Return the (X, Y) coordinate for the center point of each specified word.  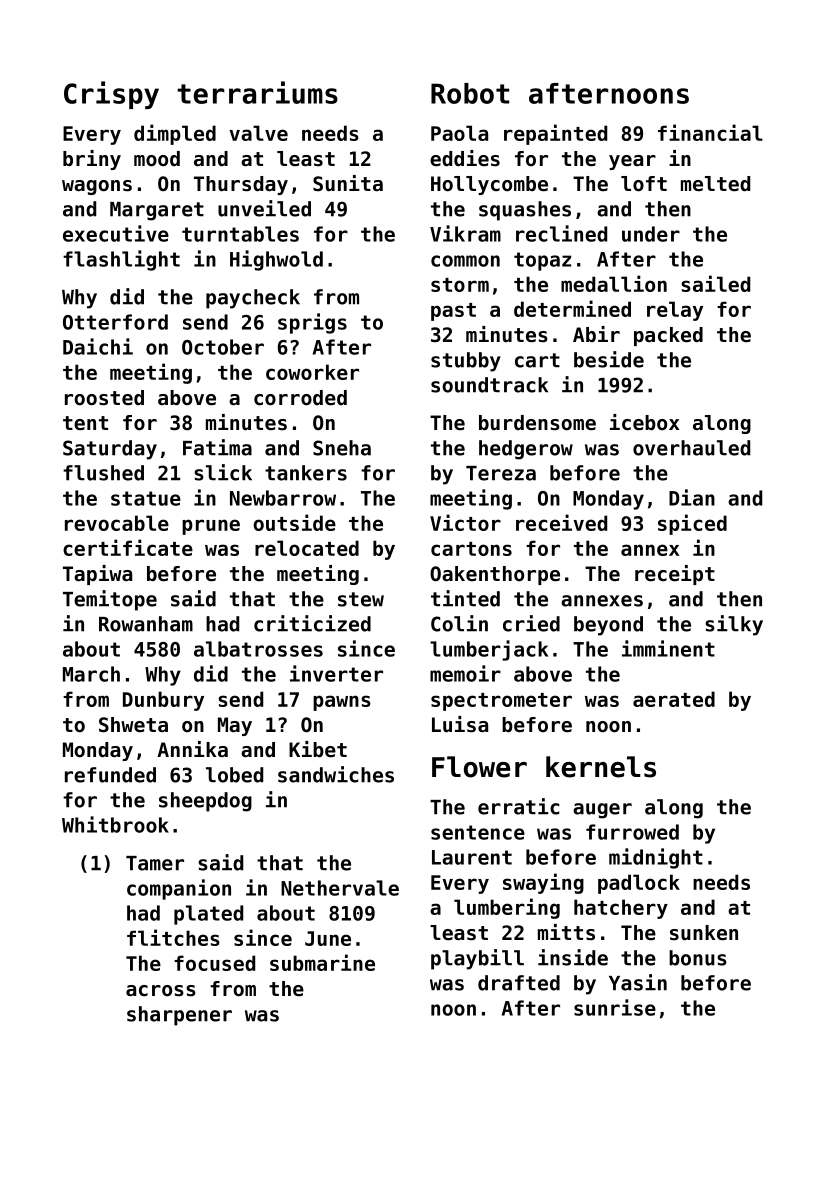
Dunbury (163, 701)
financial (710, 132)
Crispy (111, 95)
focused (214, 963)
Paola (459, 133)
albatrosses (258, 649)
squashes (525, 211)
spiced (692, 524)
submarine (322, 962)
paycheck (253, 299)
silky (734, 625)
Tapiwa (97, 575)
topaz (542, 261)
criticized (312, 623)
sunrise (615, 1007)
